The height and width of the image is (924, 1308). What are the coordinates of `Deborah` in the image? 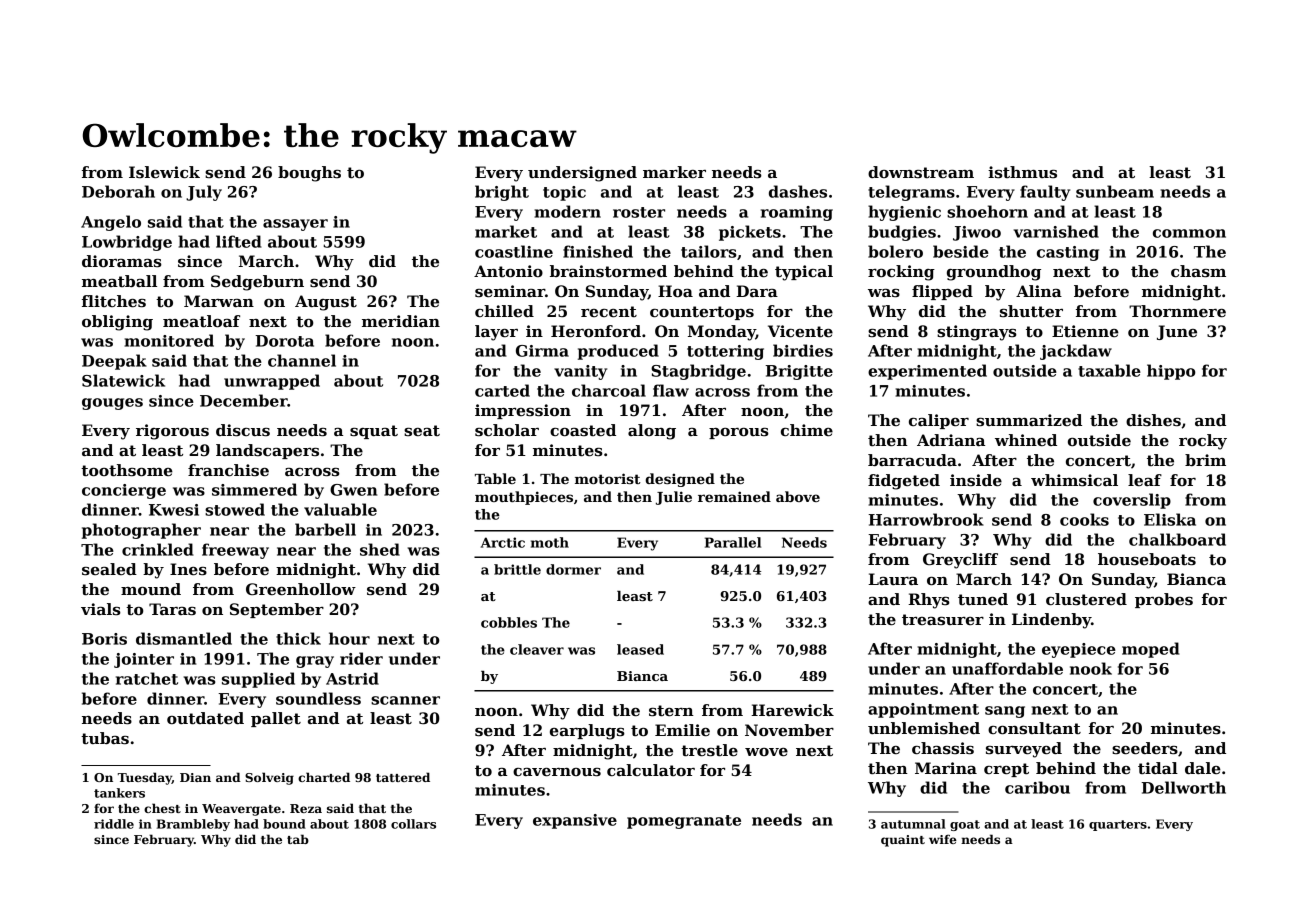 It's located at (118, 191).
